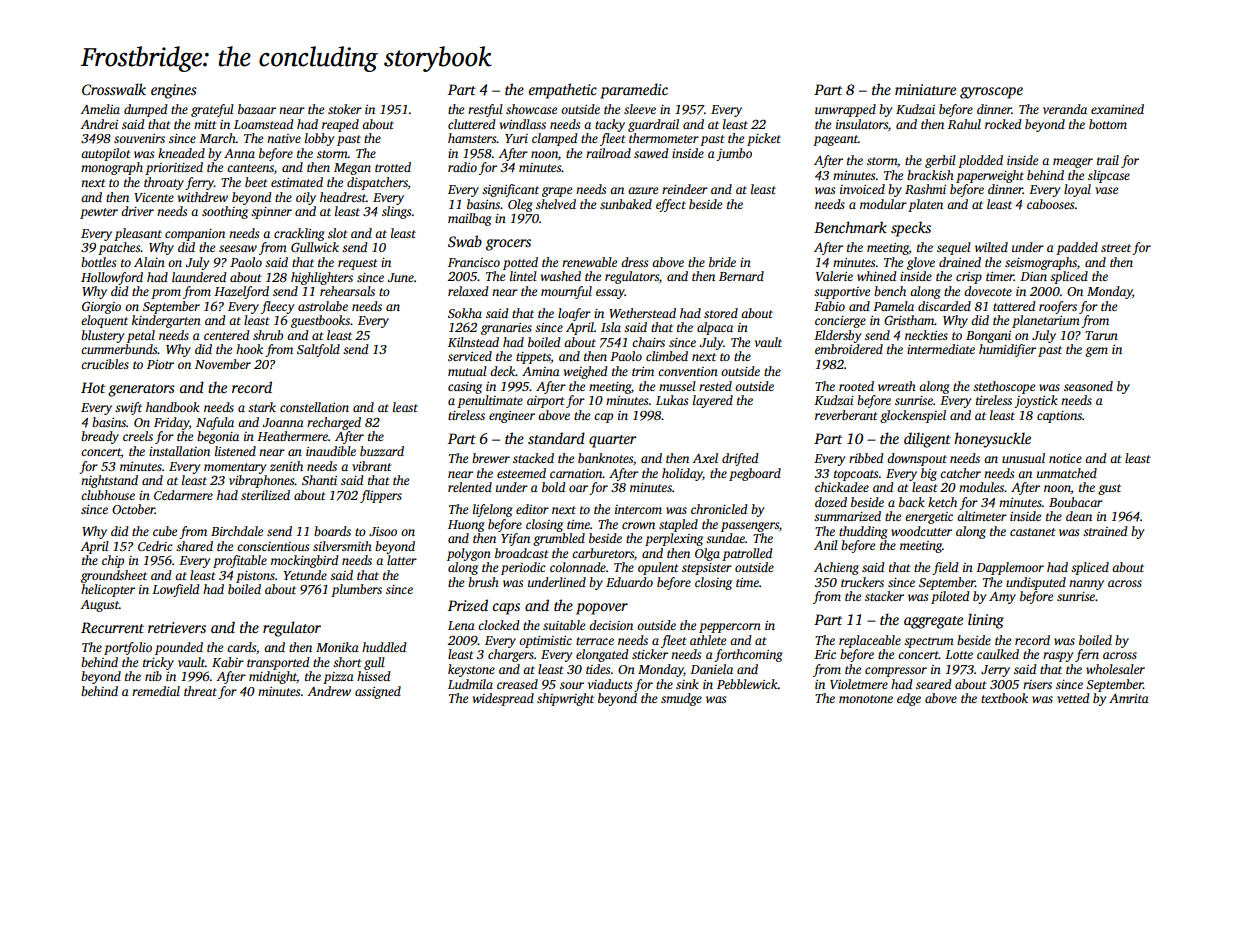 The height and width of the image is (952, 1233). Describe the element at coordinates (1050, 204) in the image. I see `cabooses` at that location.
